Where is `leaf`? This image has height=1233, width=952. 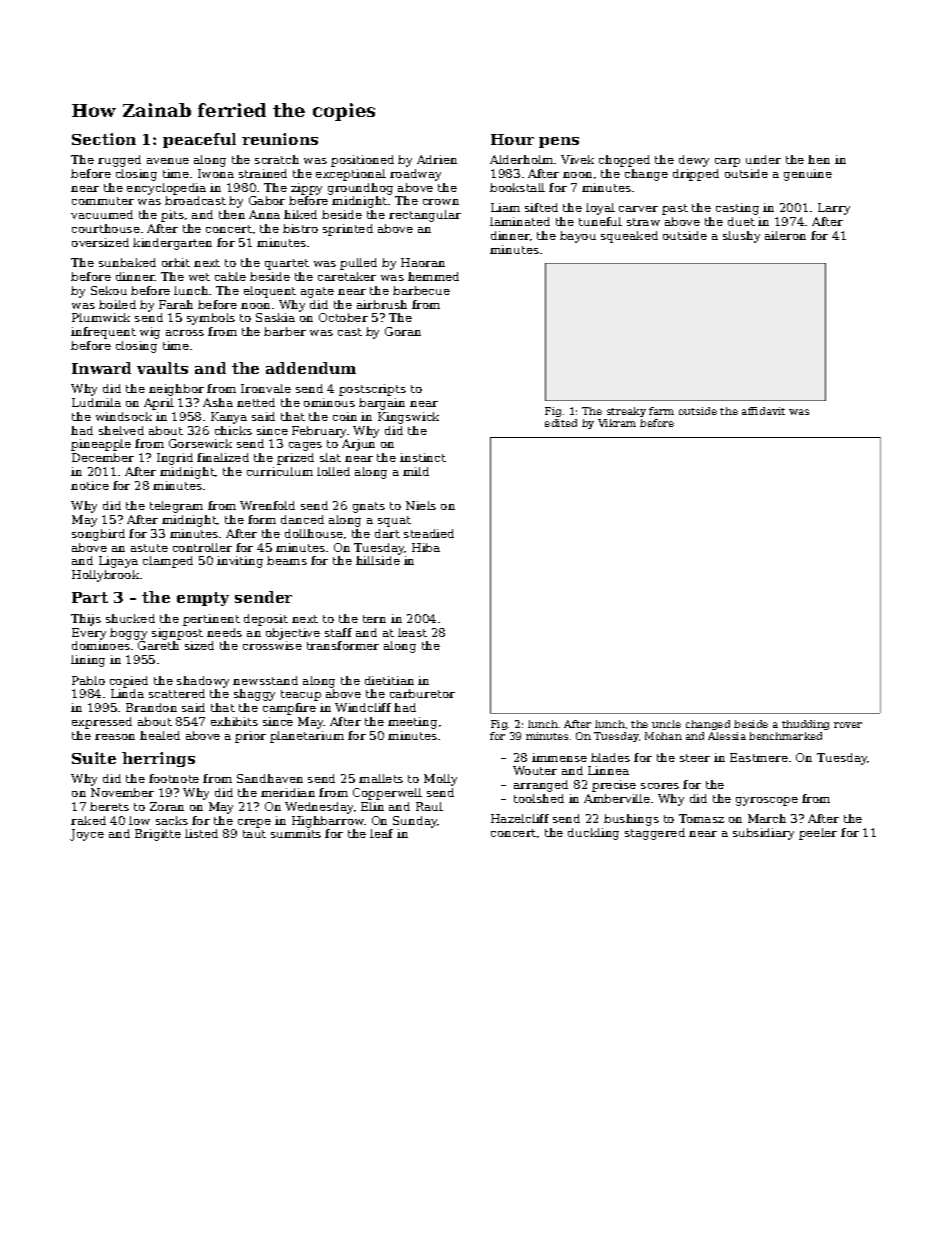
leaf is located at coordinates (381, 833).
